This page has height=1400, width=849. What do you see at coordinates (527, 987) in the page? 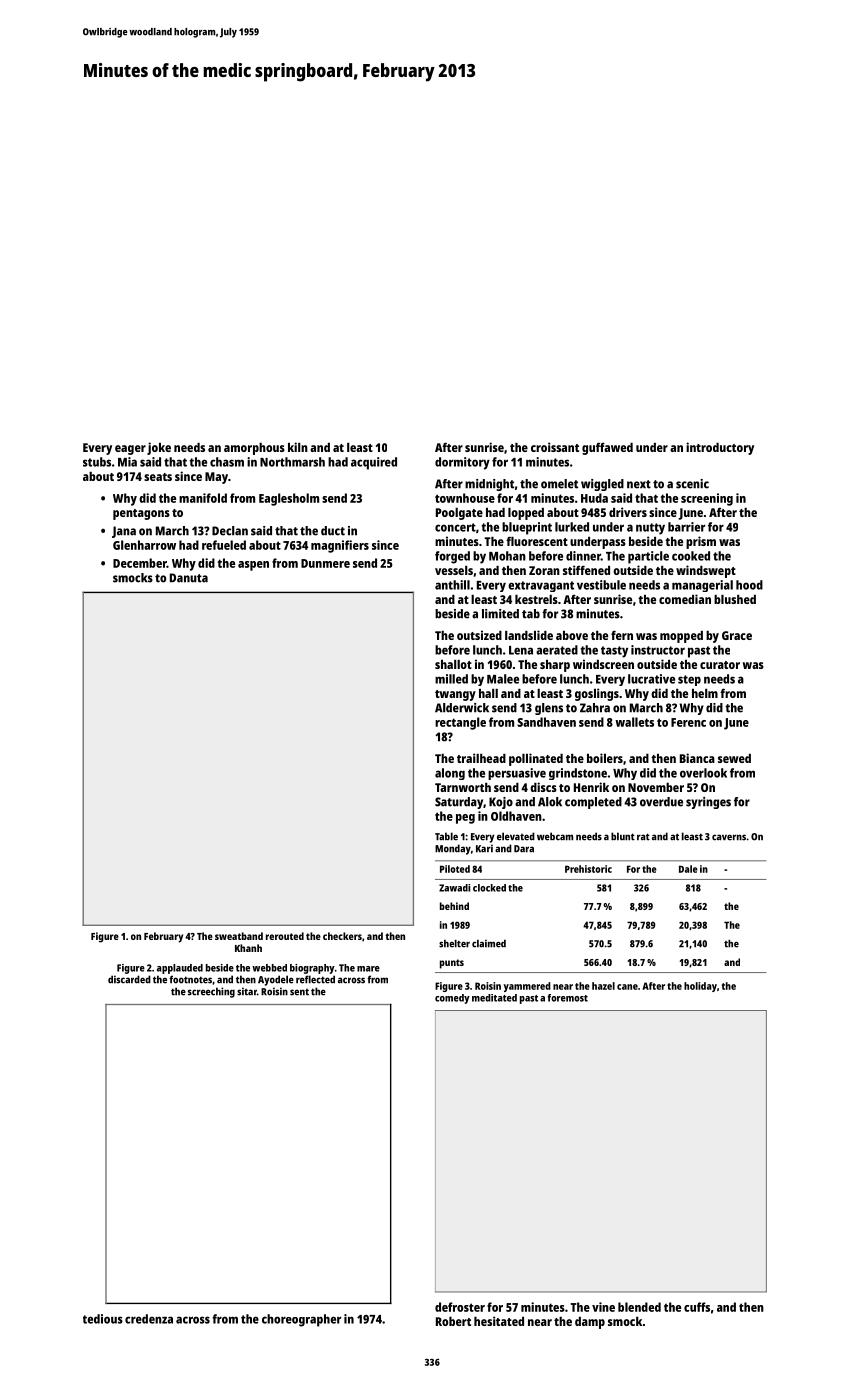
I see `yammered` at bounding box center [527, 987].
